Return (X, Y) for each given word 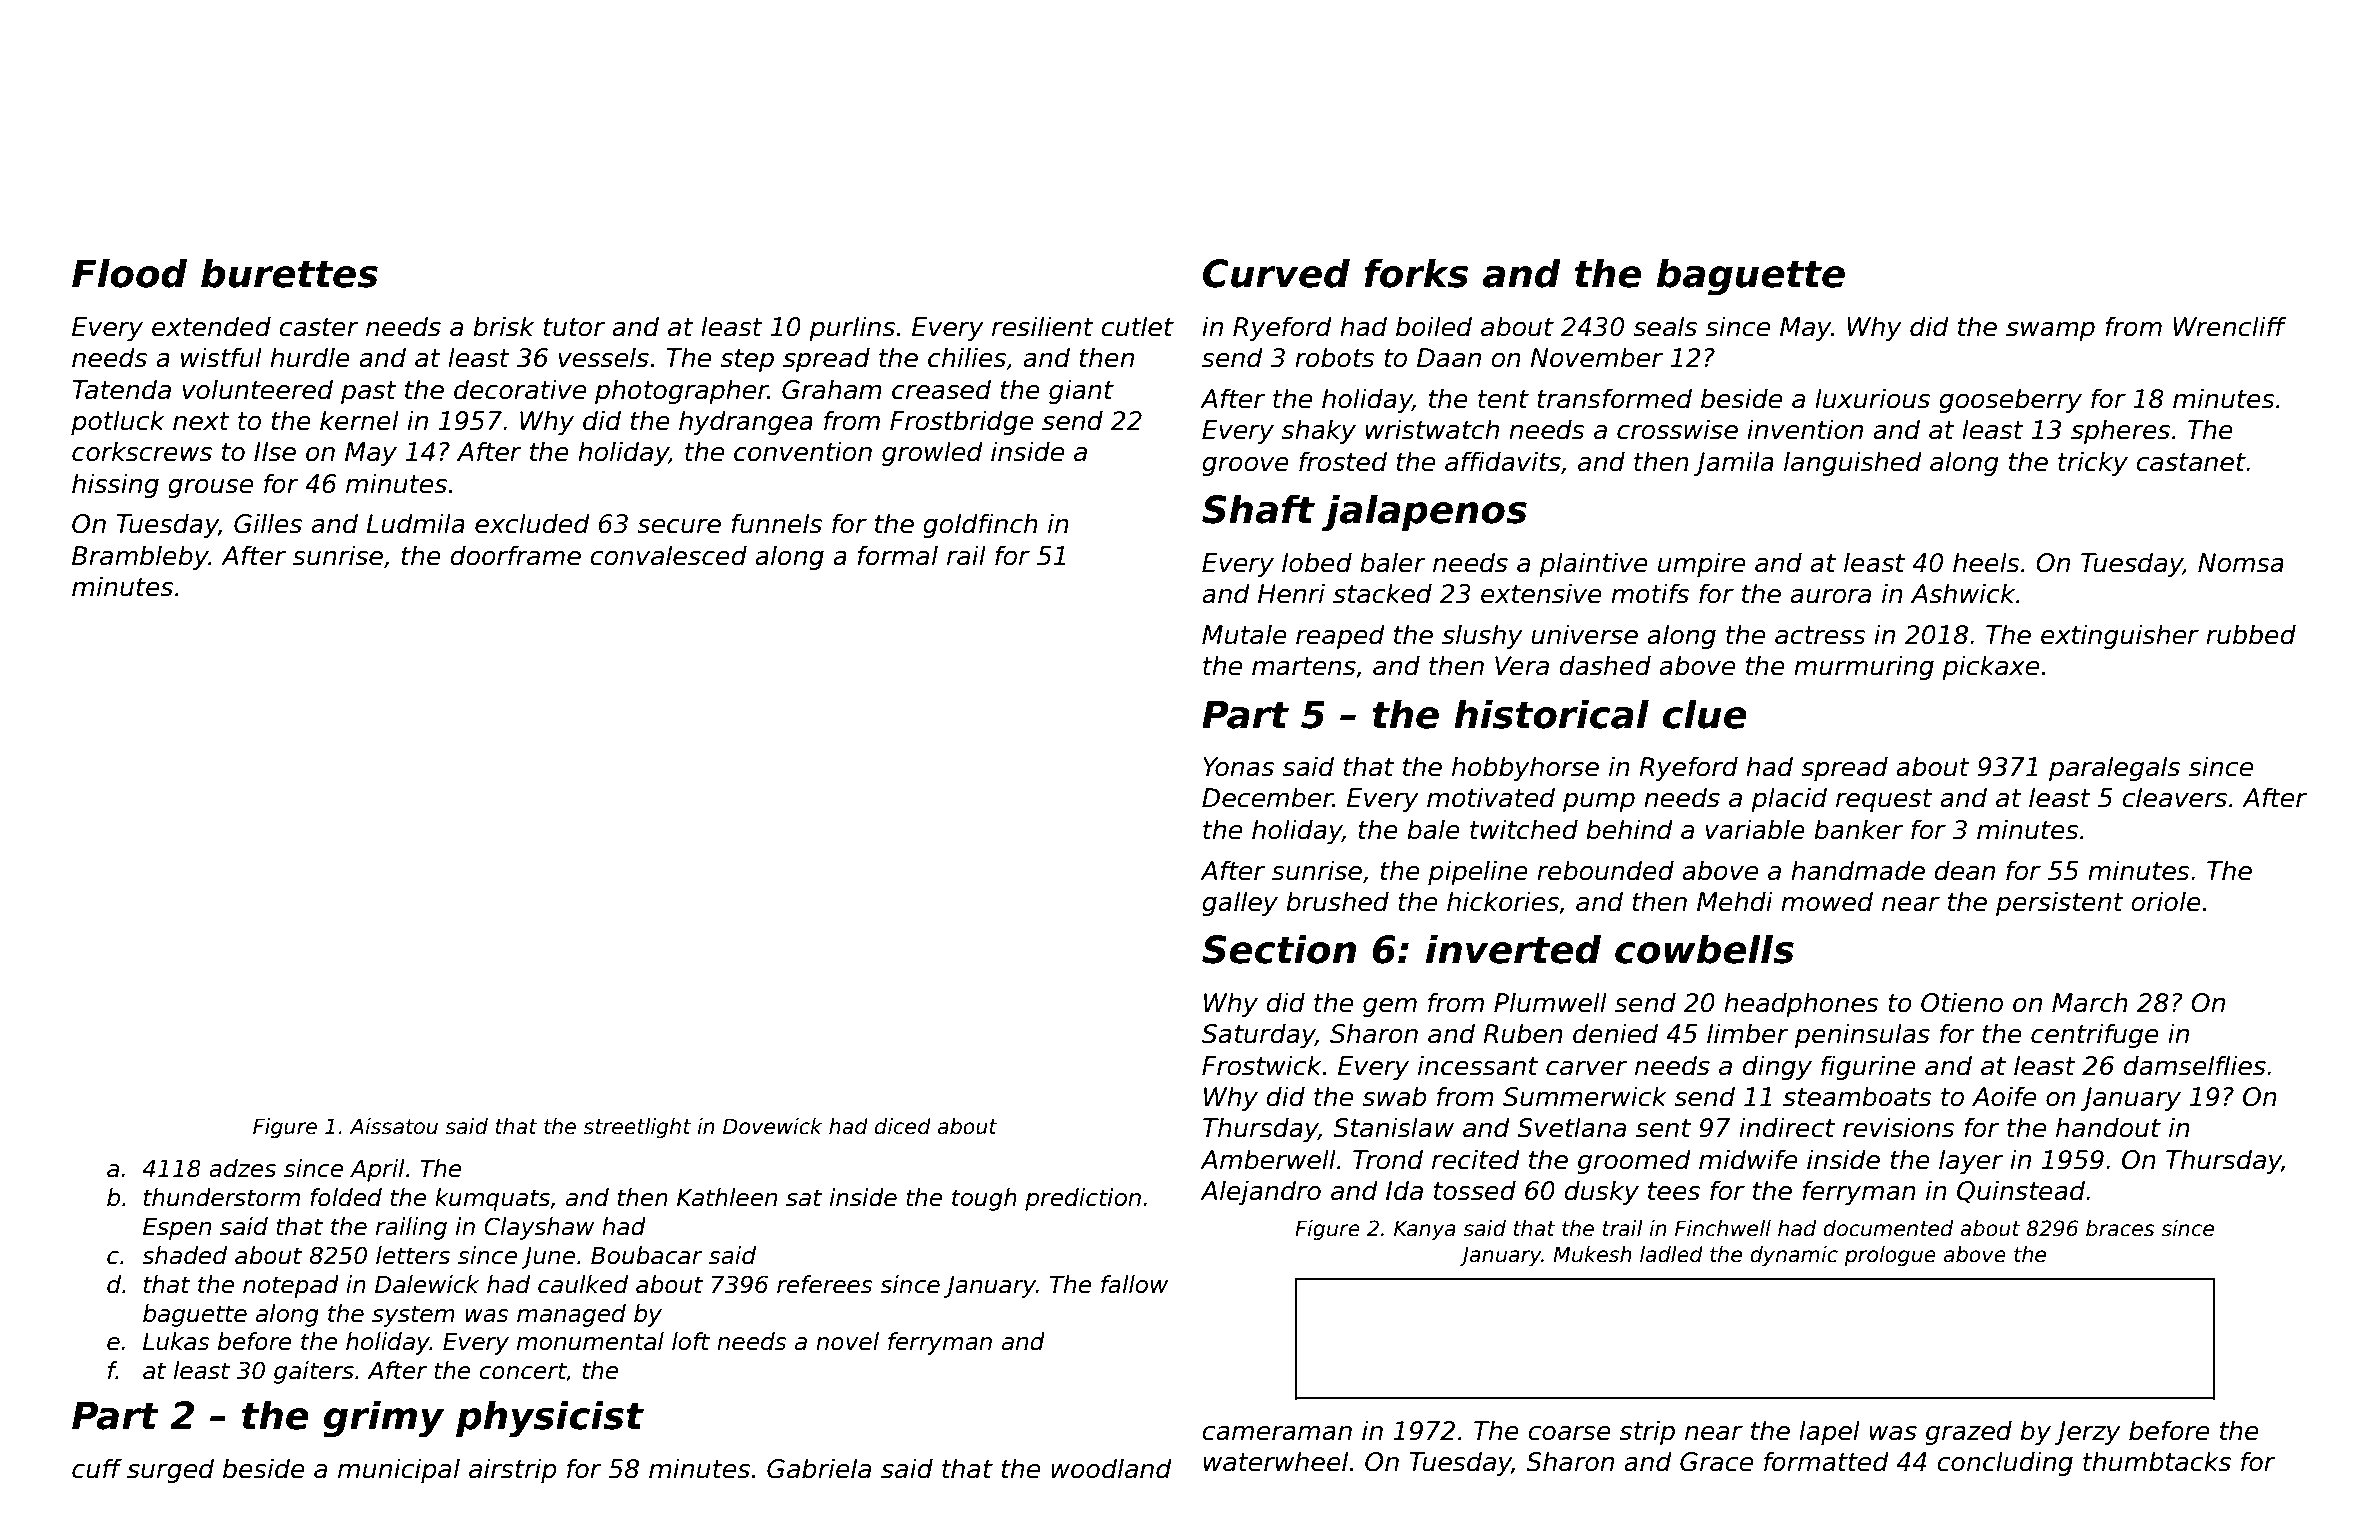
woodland (1111, 1468)
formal (897, 555)
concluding (2005, 1463)
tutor (574, 327)
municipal (399, 1470)
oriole (2166, 901)
